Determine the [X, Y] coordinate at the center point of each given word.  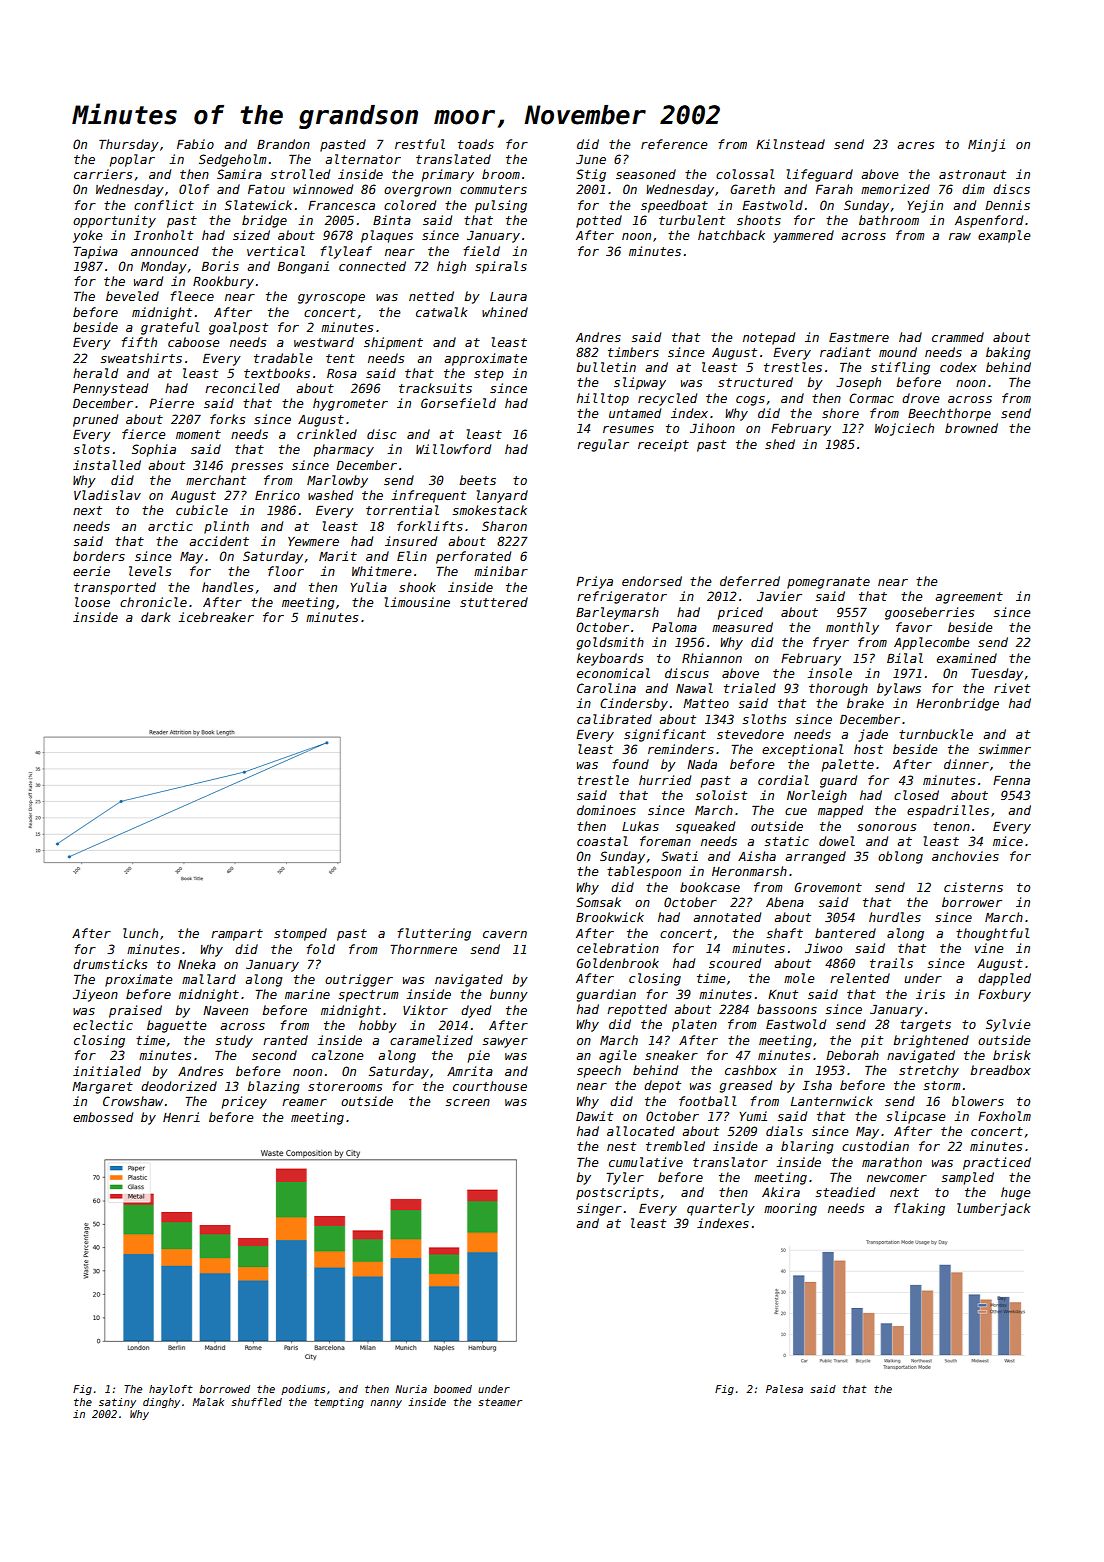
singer [599, 1209]
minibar [501, 571]
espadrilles [948, 811]
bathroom [889, 220]
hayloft [171, 1390]
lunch [140, 933]
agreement [969, 598]
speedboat [674, 206]
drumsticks [110, 964]
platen [694, 1025]
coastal [602, 841]
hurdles [895, 917]
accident [219, 541]
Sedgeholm [233, 160]
